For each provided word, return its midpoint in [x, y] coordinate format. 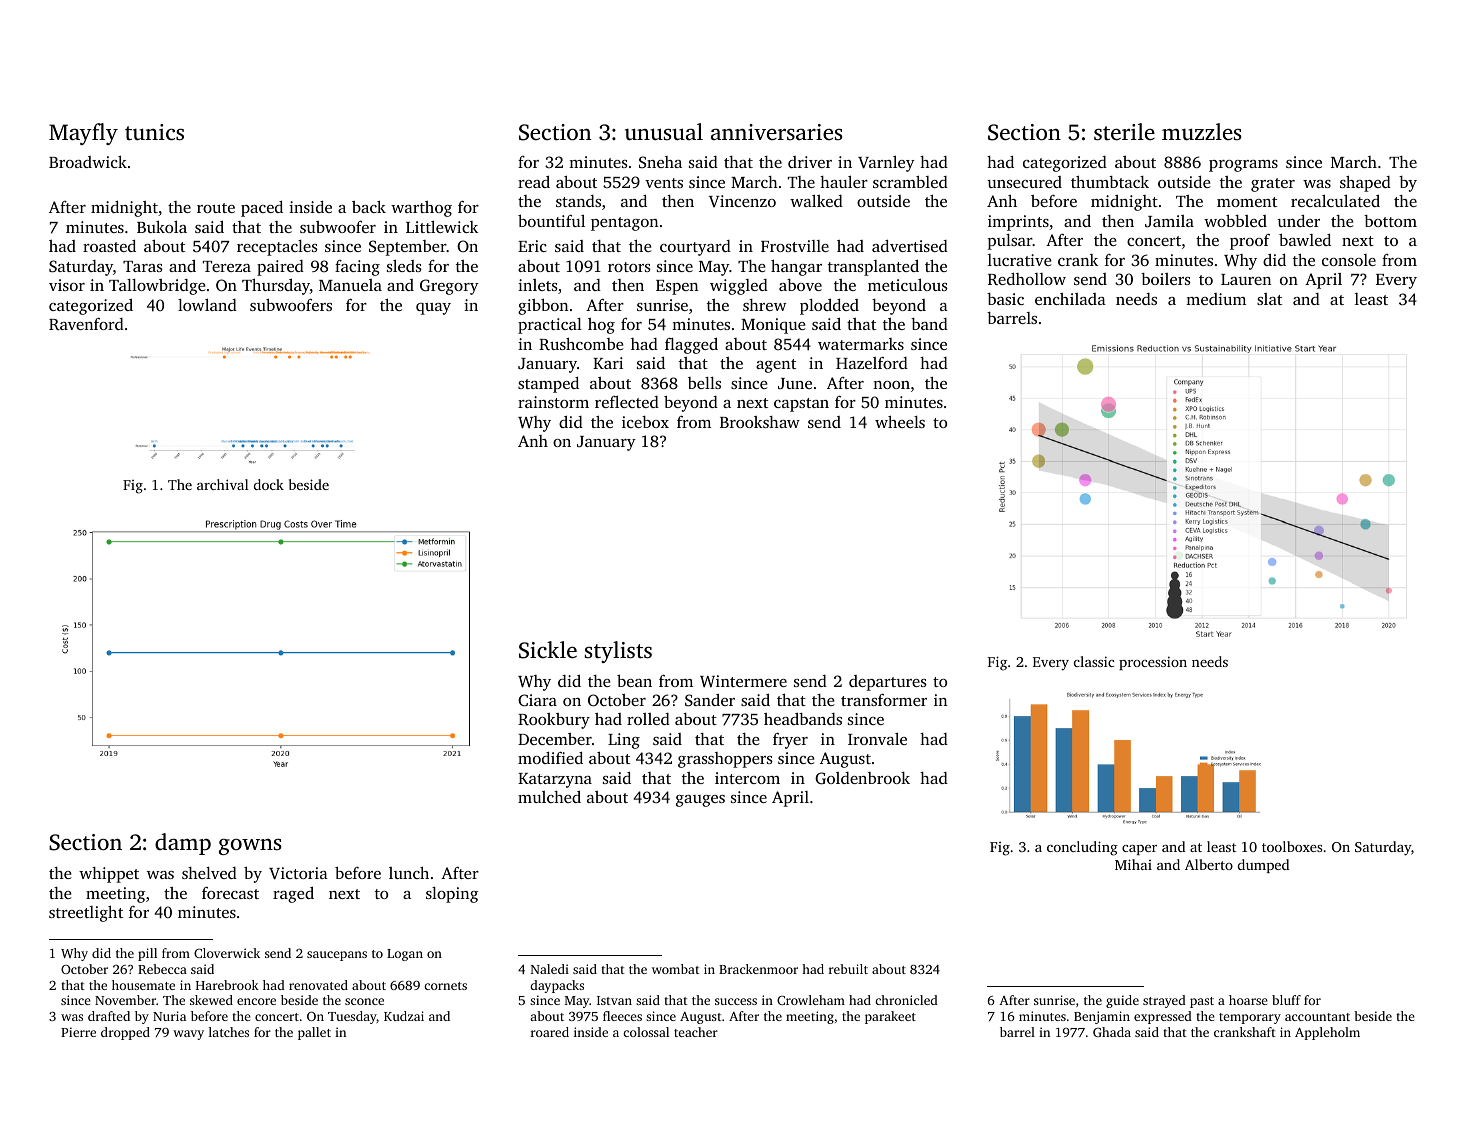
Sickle [548, 650]
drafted [109, 1016]
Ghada [1112, 1032]
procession [1153, 663]
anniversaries [776, 132]
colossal [646, 1032]
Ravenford [86, 324]
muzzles [1201, 132]
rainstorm [553, 402]
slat [1269, 299]
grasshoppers [725, 760]
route [216, 208]
